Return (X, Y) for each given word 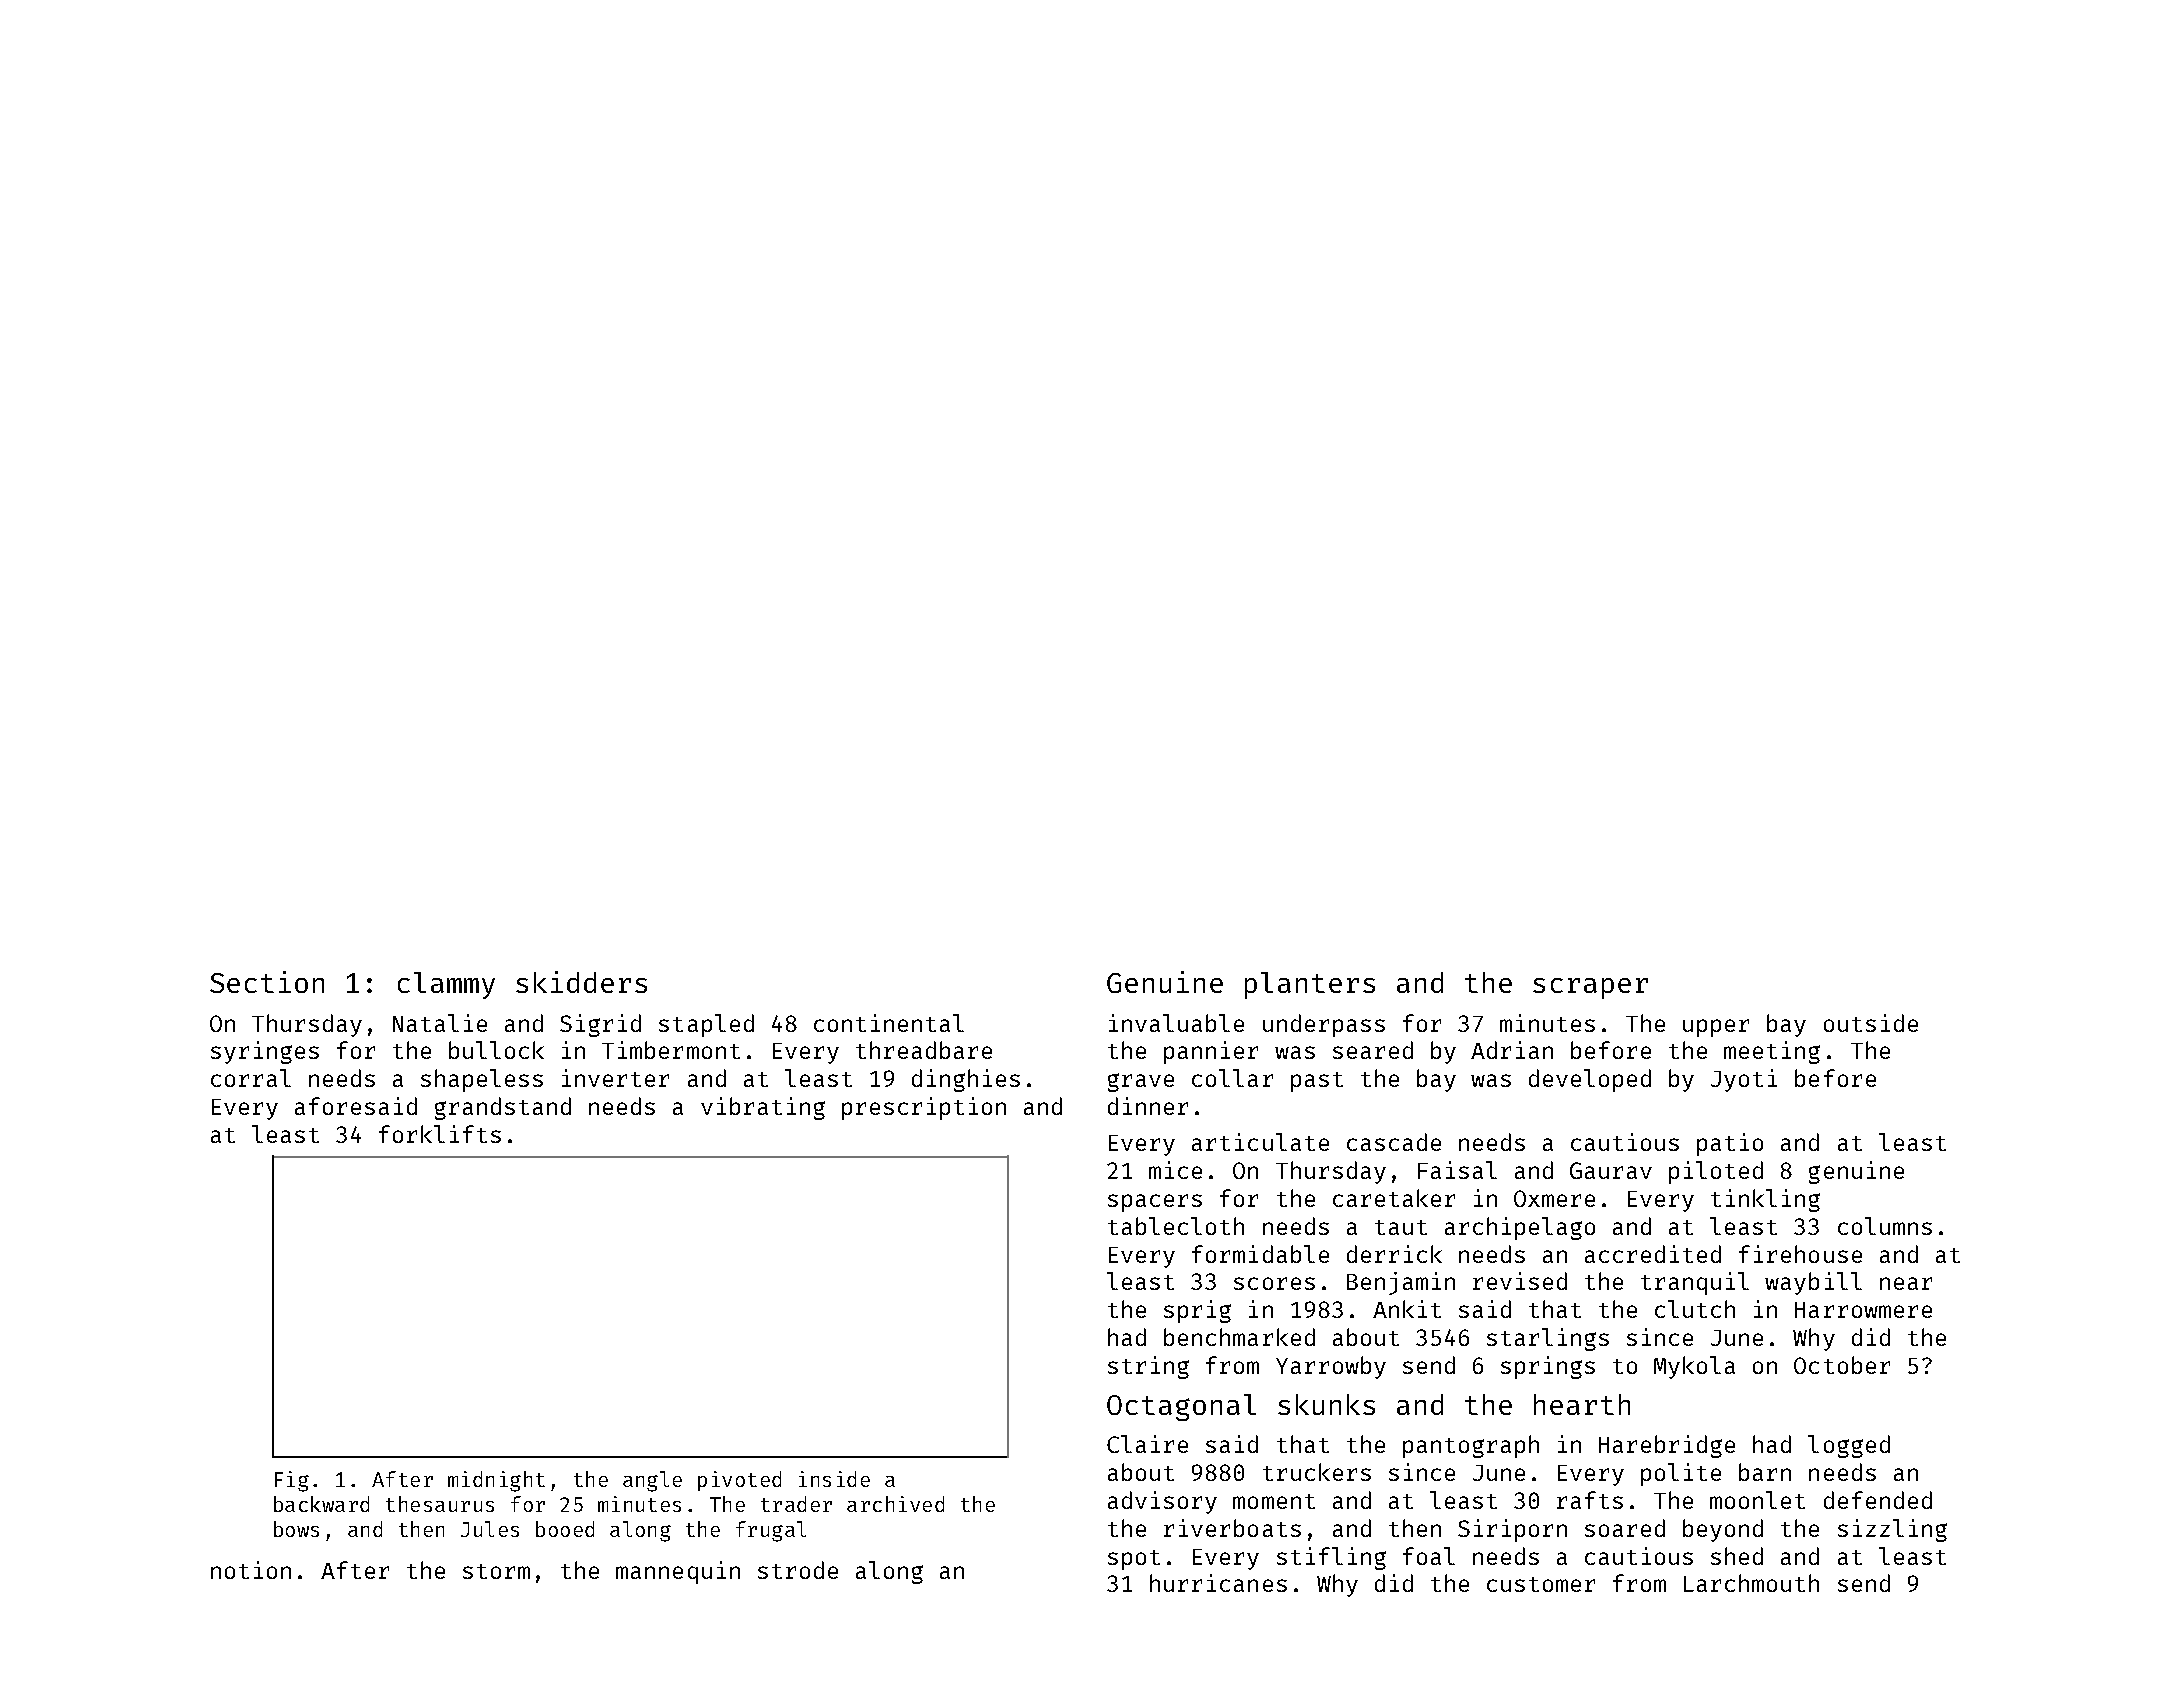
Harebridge (1667, 1446)
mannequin (678, 1572)
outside (1871, 1023)
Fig (292, 1481)
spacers (1155, 1203)
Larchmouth (1751, 1583)
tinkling (1765, 1200)
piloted (1716, 1172)
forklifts (440, 1134)
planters (1310, 985)
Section (267, 982)
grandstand (503, 1108)
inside (834, 1479)
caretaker (1394, 1198)
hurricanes (1218, 1583)
